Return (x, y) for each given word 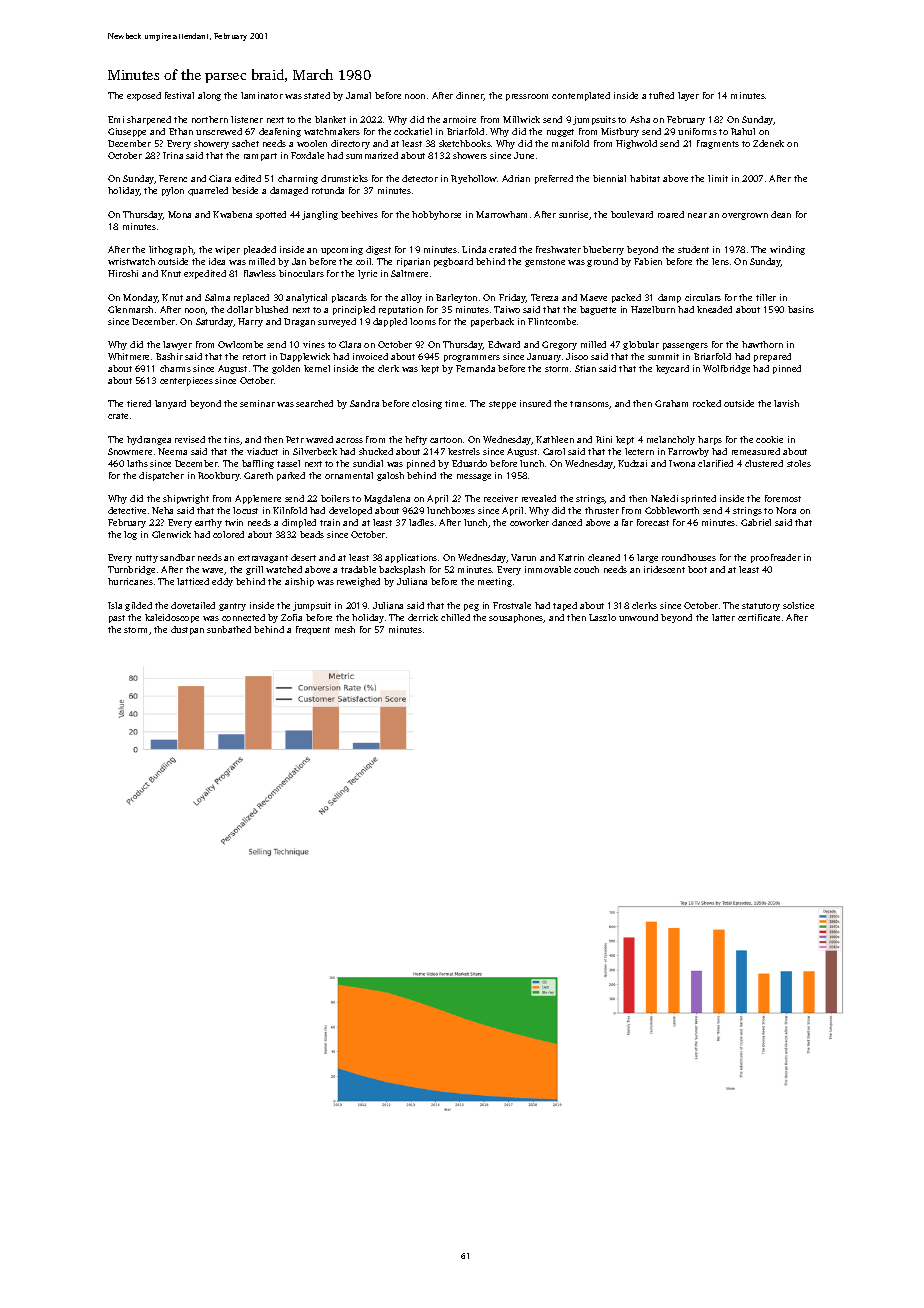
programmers (472, 358)
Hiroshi (123, 273)
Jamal (358, 95)
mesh (345, 629)
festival (179, 95)
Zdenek (768, 143)
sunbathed (229, 629)
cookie (769, 439)
